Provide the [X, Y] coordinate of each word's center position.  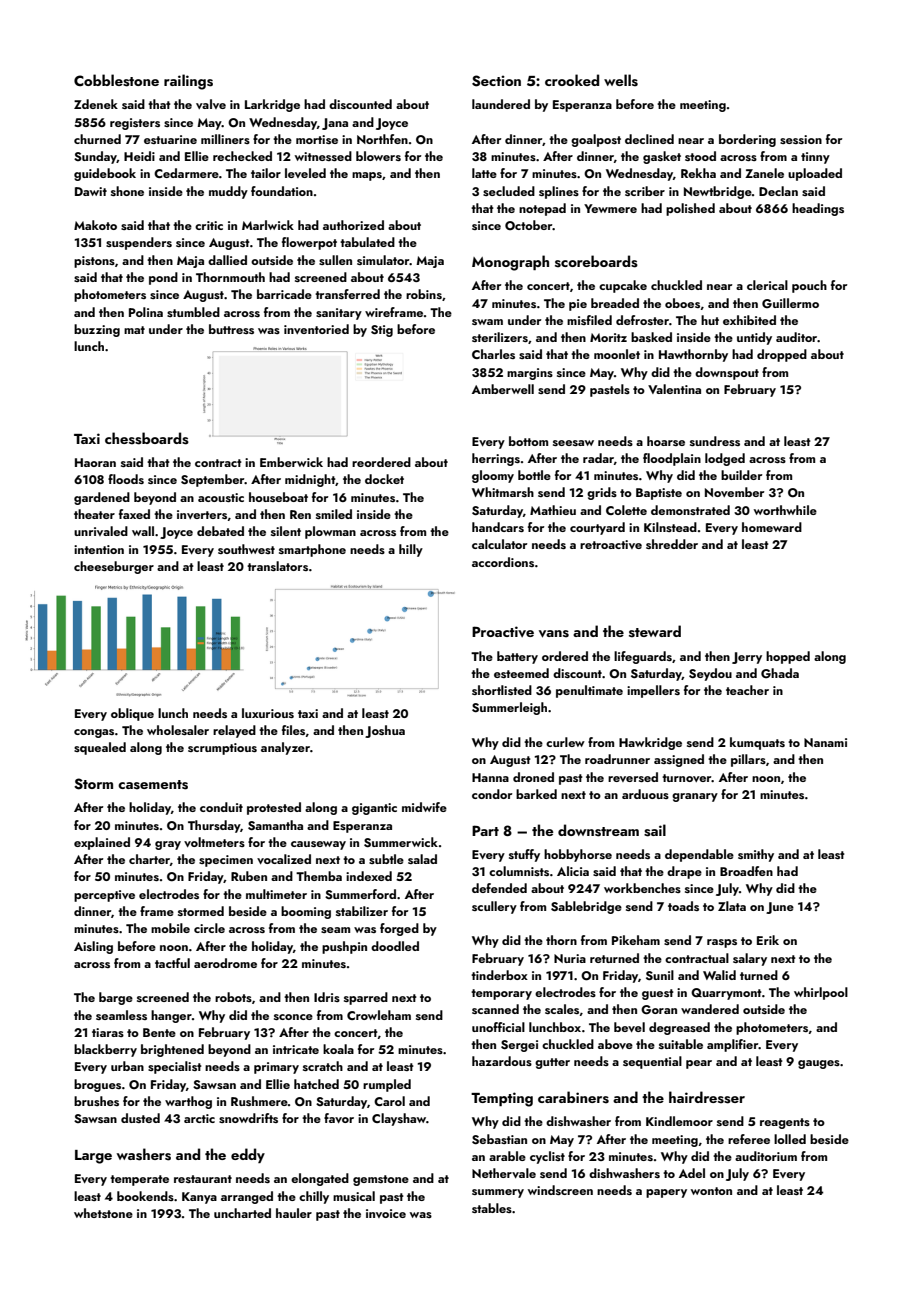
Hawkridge [650, 743]
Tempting [502, 1099]
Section [496, 81]
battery [517, 657]
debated [220, 531]
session [801, 139]
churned [97, 139]
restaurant [203, 1179]
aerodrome [225, 963]
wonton [711, 1191]
